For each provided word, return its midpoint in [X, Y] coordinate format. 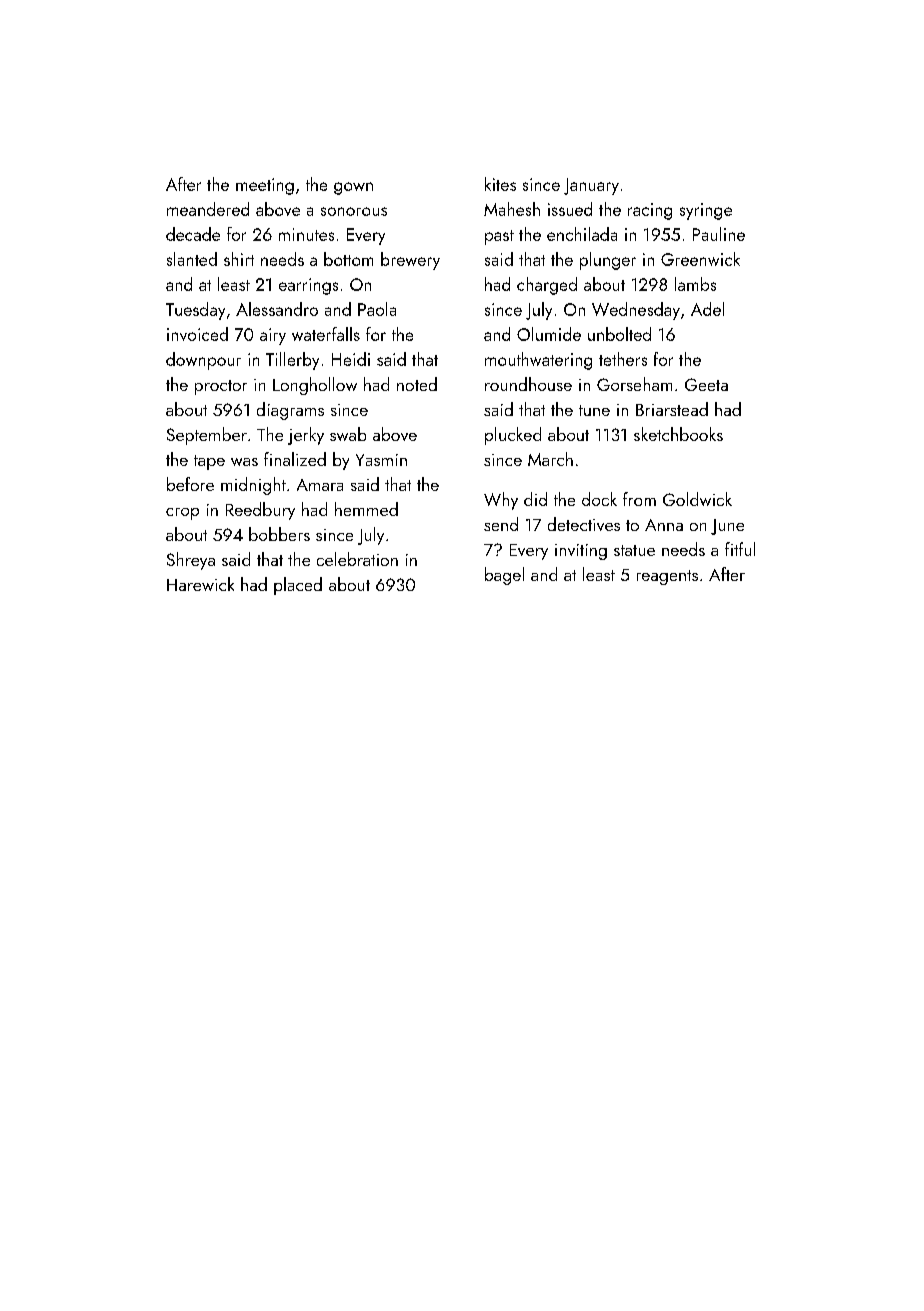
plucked [513, 436]
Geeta [706, 384]
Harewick [200, 584]
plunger [608, 261]
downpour [203, 361]
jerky [306, 436]
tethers [623, 359]
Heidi [351, 359]
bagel [504, 576]
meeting [265, 186]
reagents [667, 577]
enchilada [582, 234]
